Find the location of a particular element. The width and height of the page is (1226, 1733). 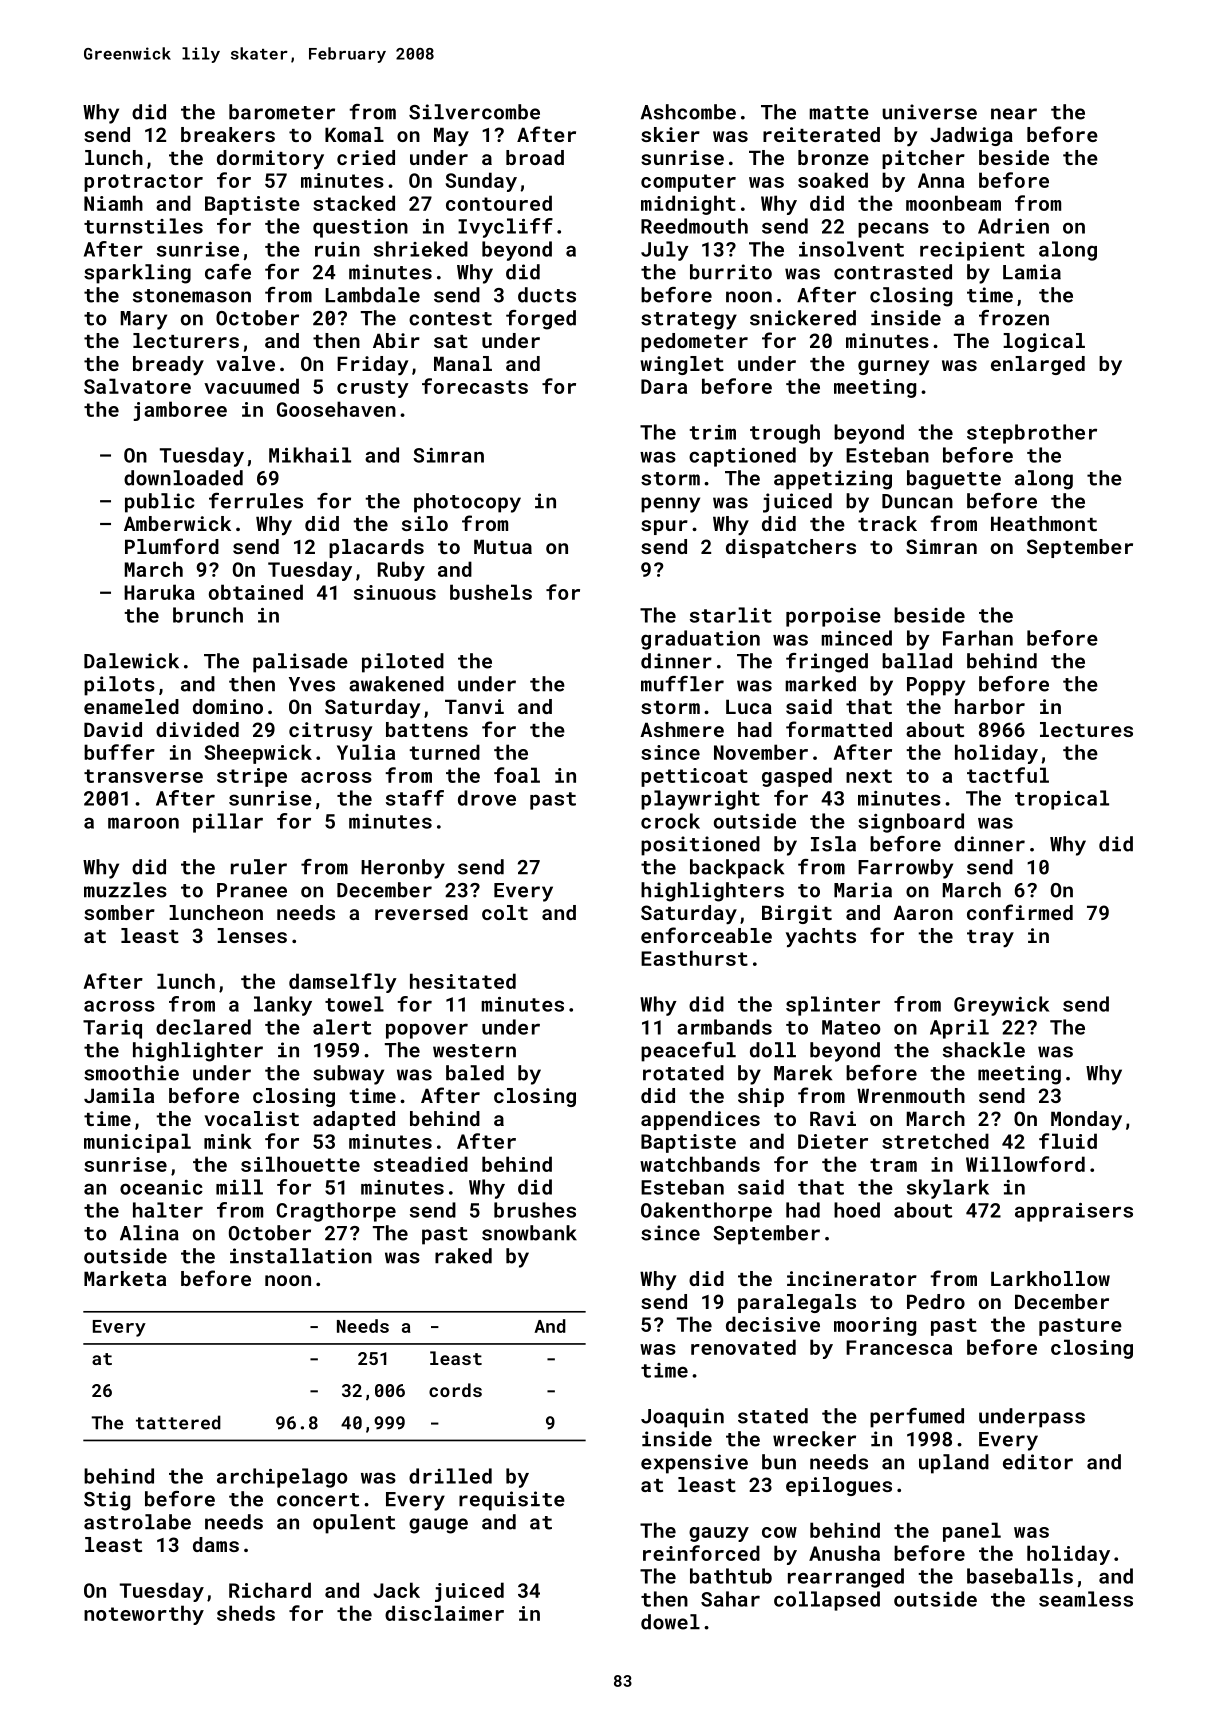

spur is located at coordinates (664, 527).
